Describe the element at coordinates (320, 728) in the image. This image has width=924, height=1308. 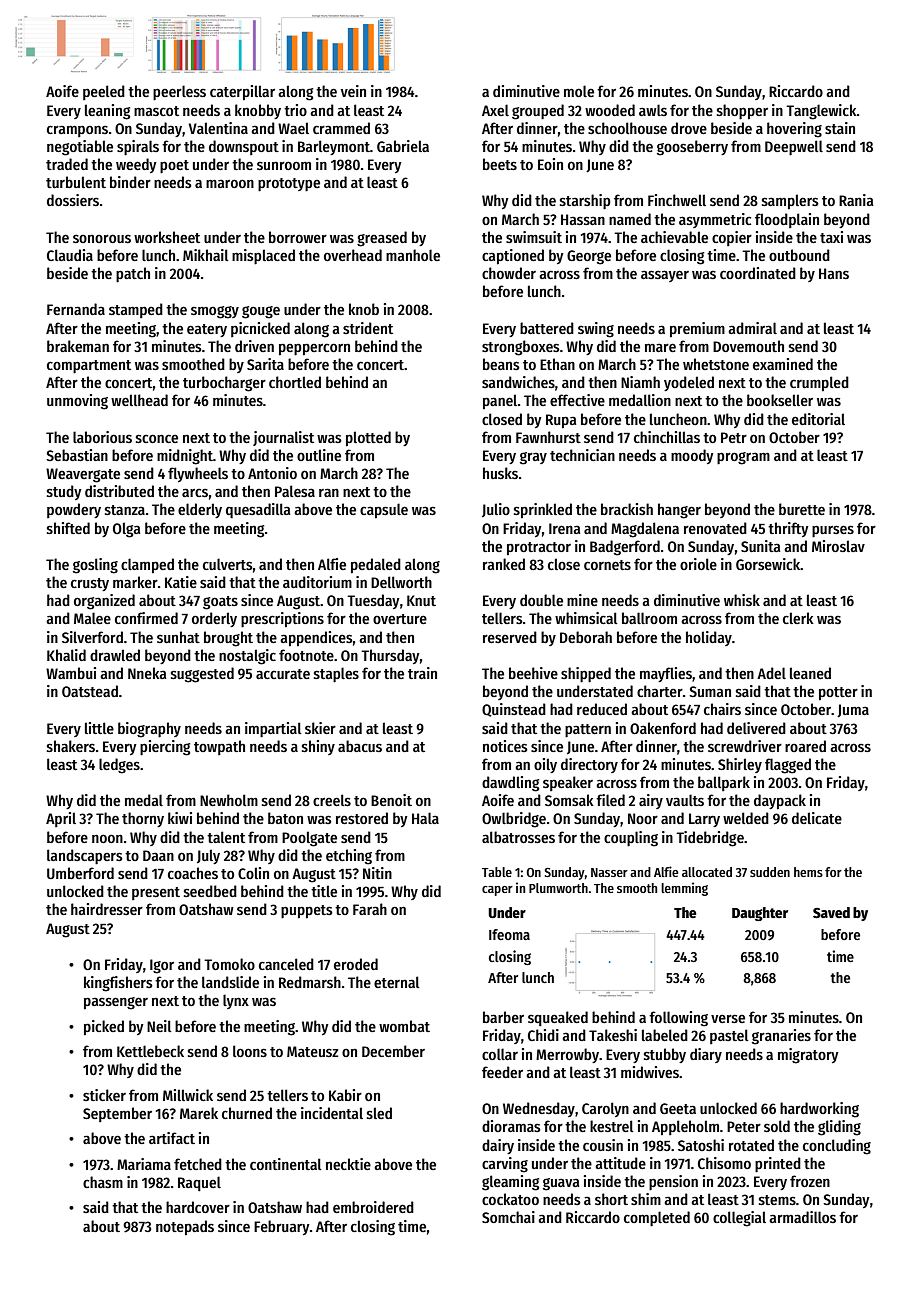
I see `skier` at that location.
